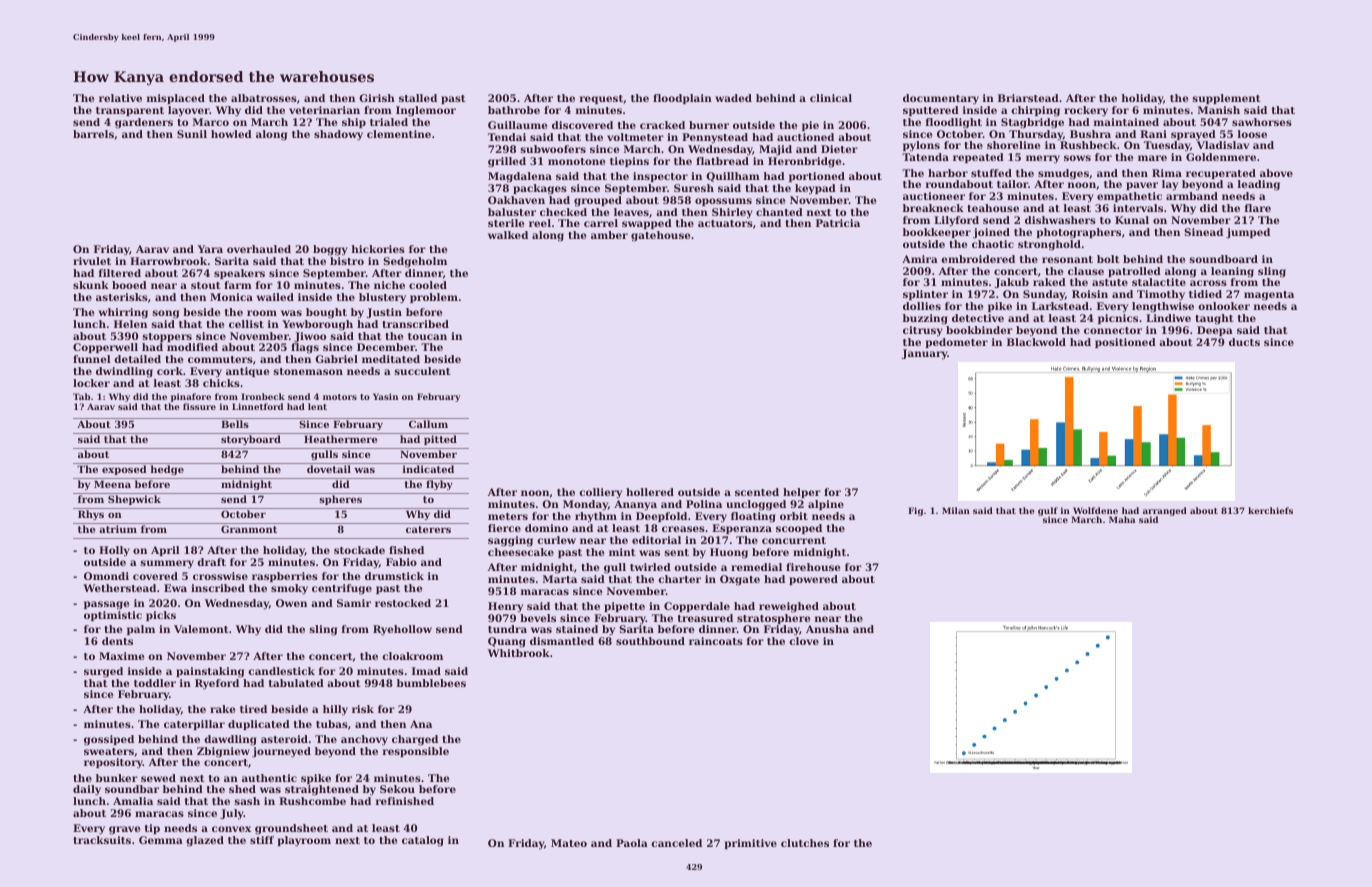 The image size is (1372, 887). What do you see at coordinates (382, 298) in the screenshot?
I see `blustery` at bounding box center [382, 298].
